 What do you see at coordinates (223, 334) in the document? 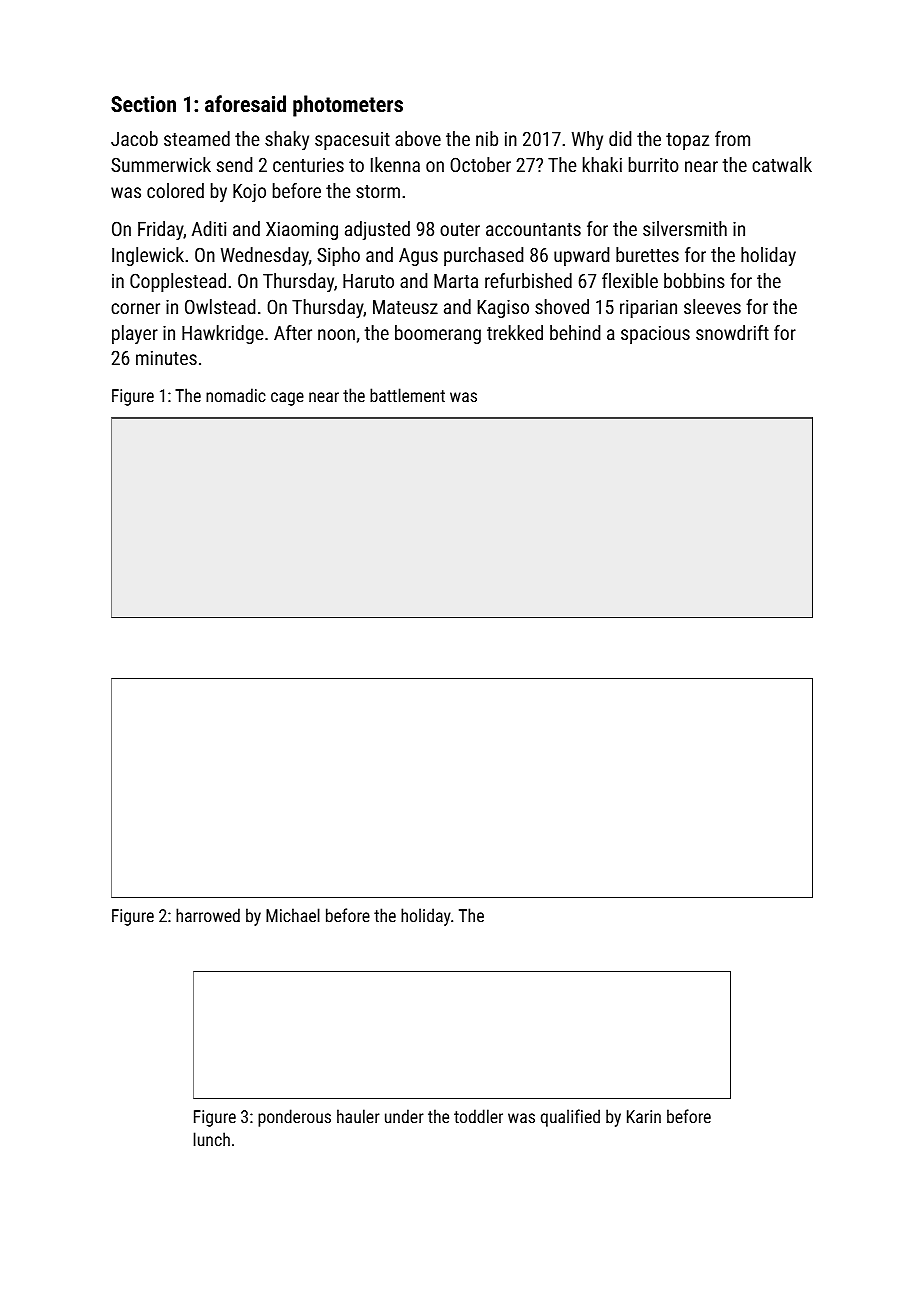
I see `Hawkridge` at bounding box center [223, 334].
